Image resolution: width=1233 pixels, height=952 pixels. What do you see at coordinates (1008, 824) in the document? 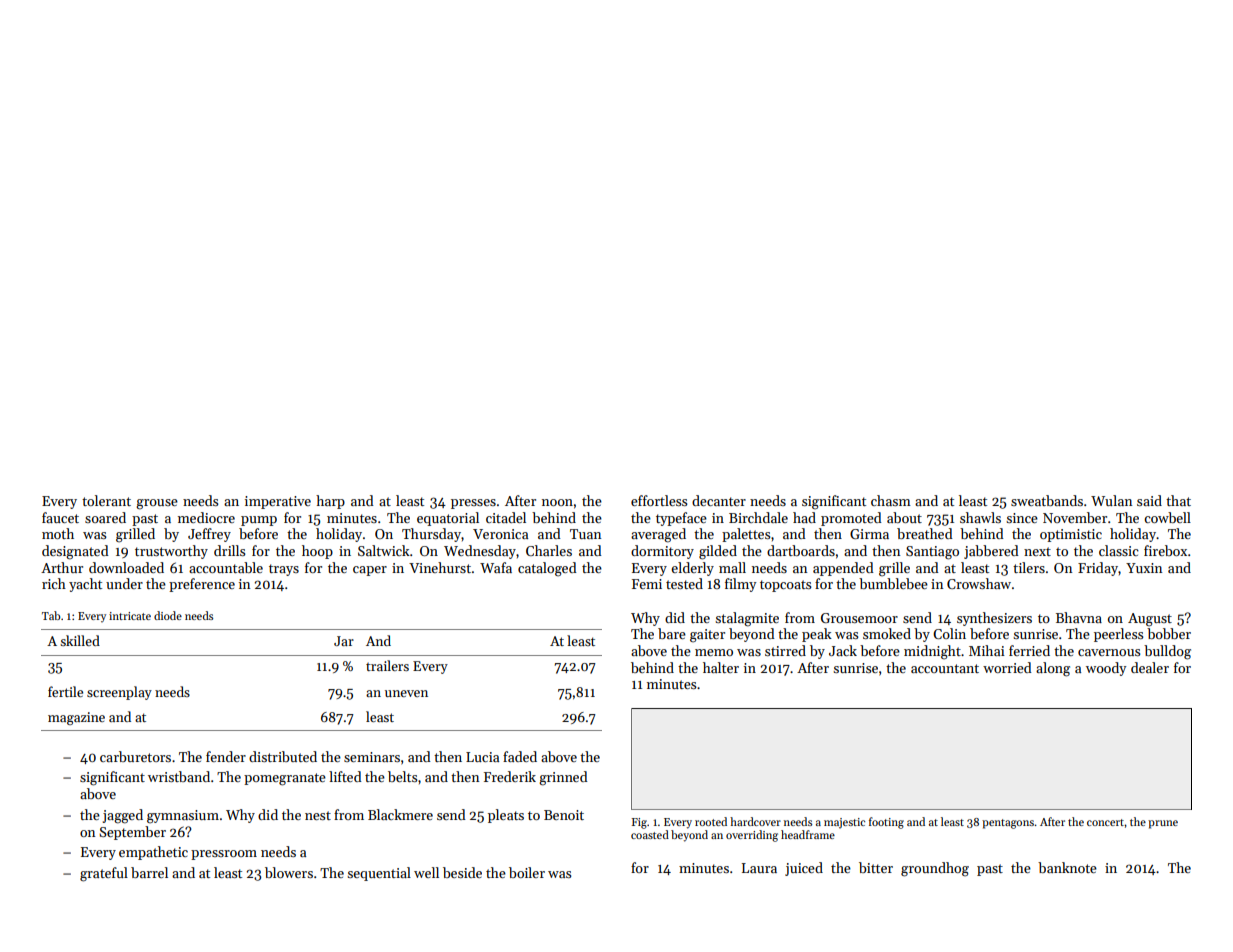
I see `pentagons` at bounding box center [1008, 824].
